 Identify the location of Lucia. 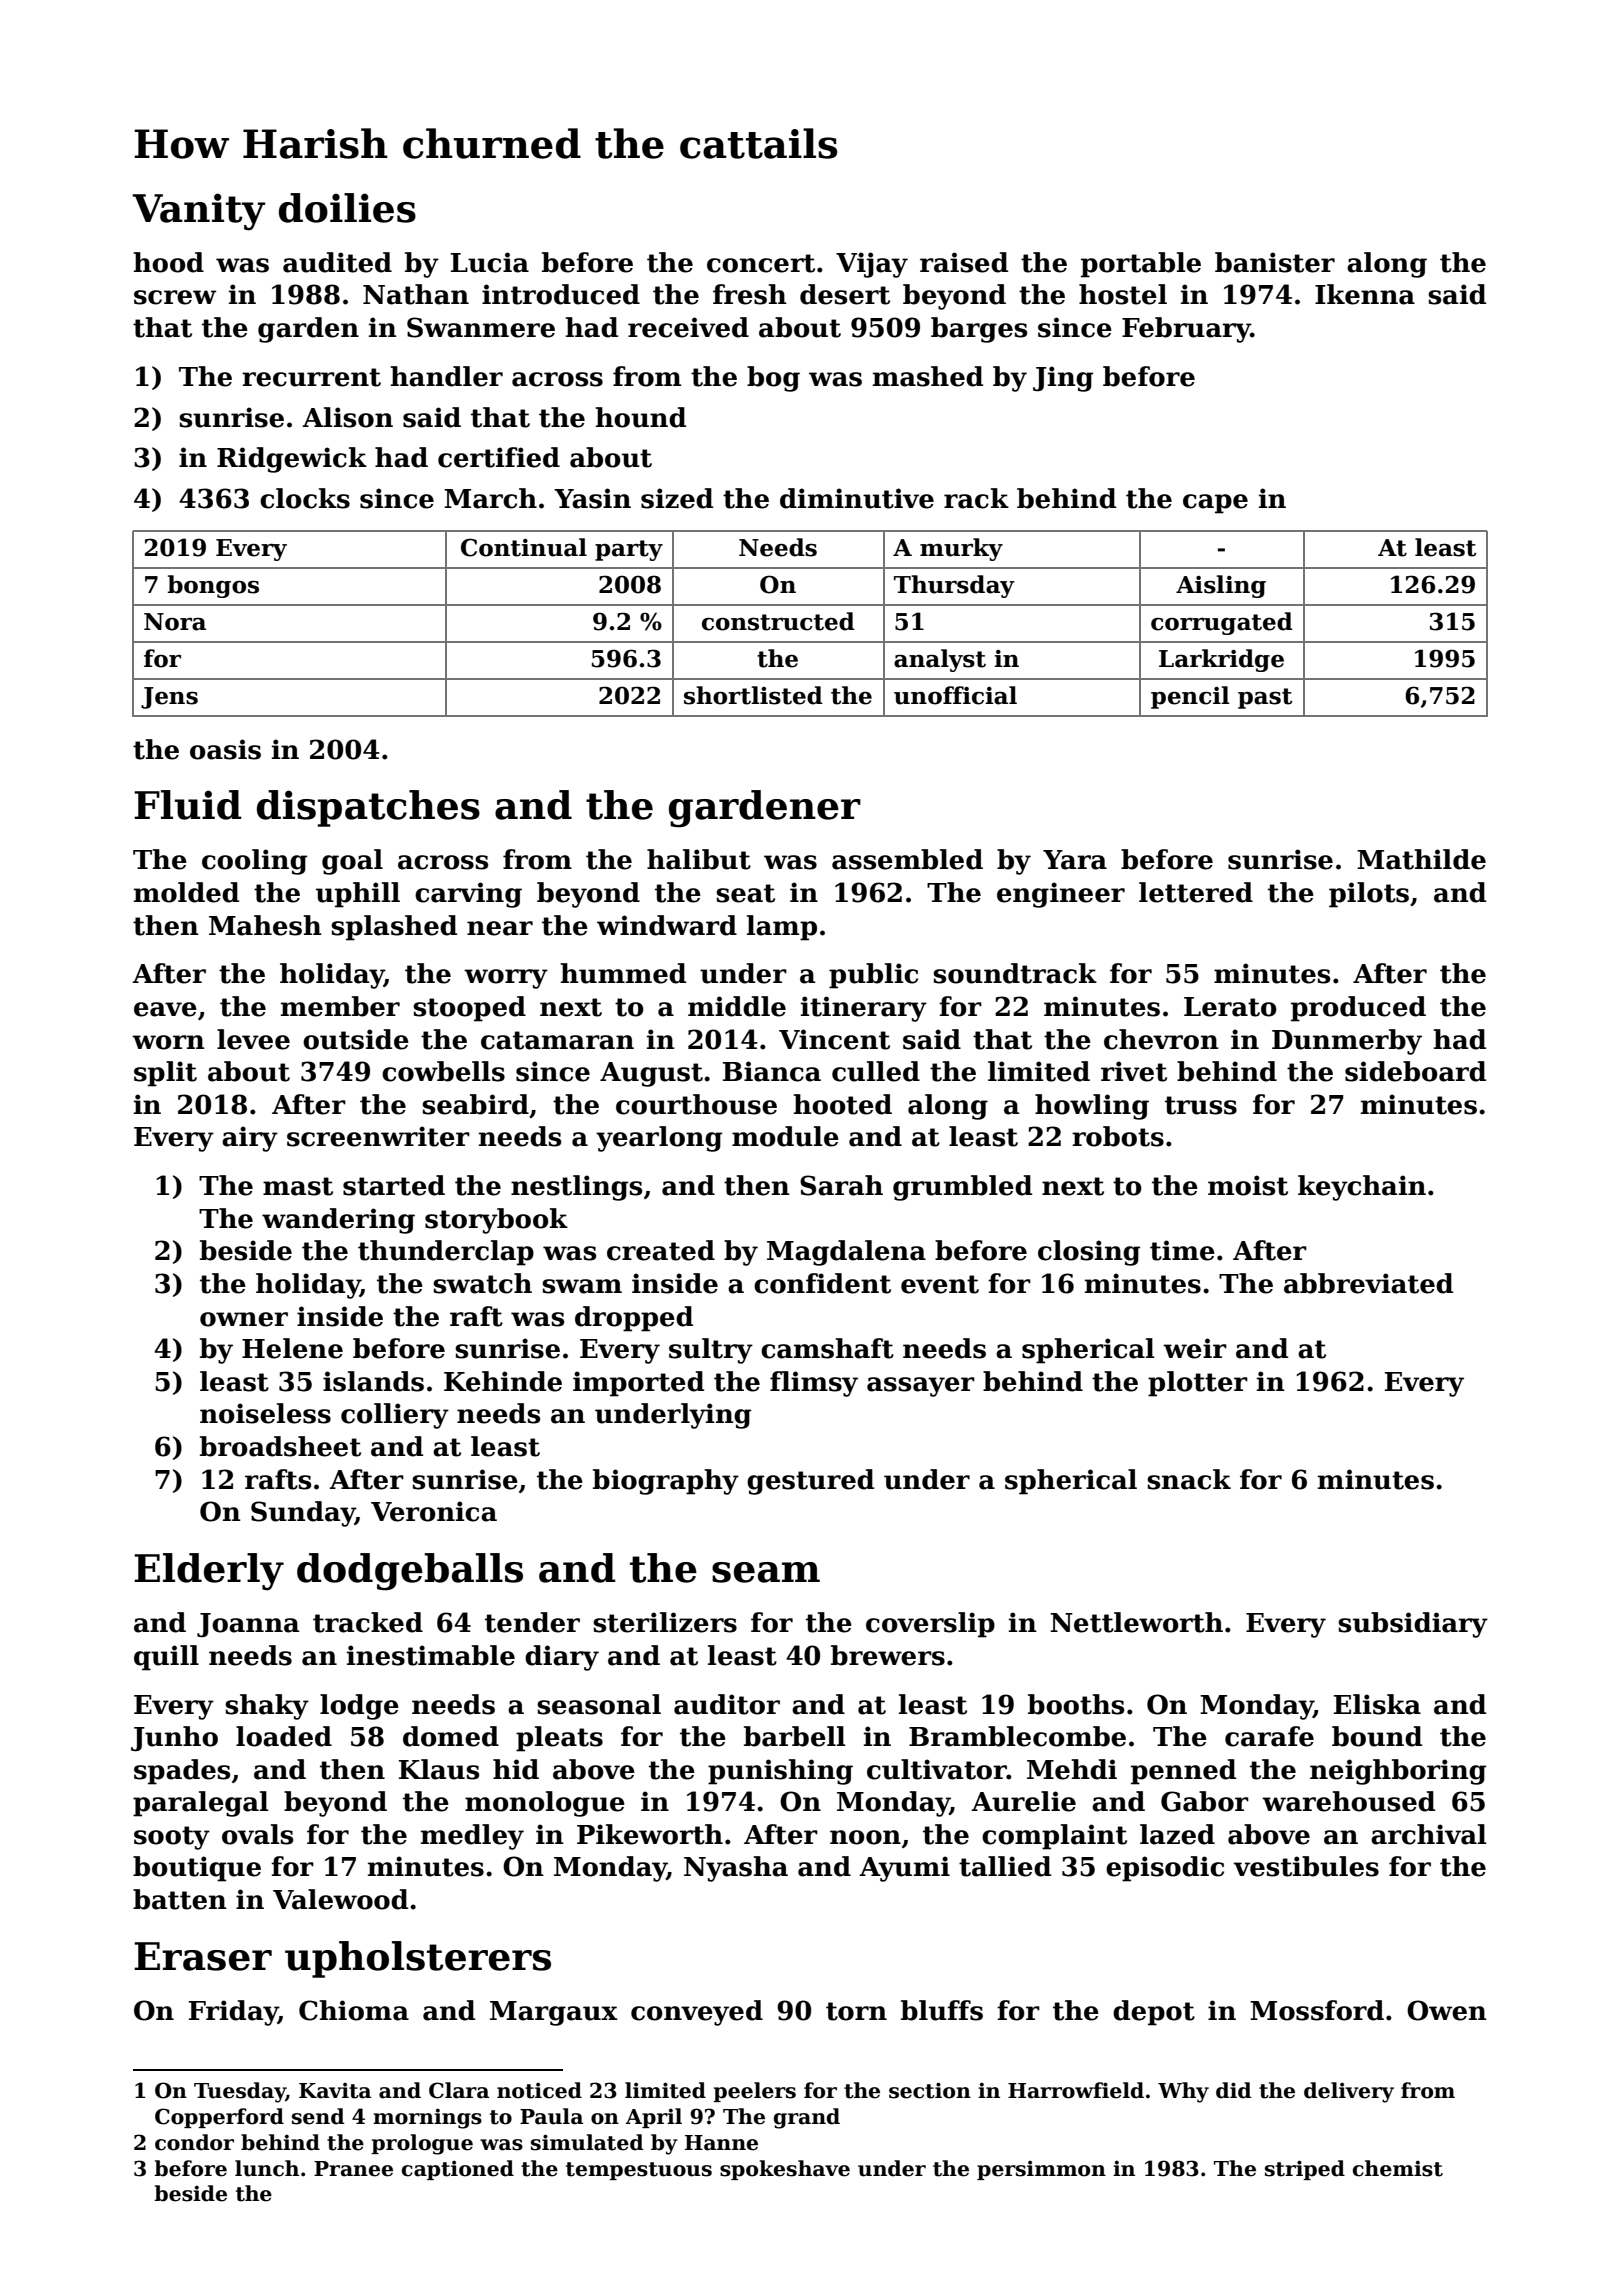
(490, 262).
